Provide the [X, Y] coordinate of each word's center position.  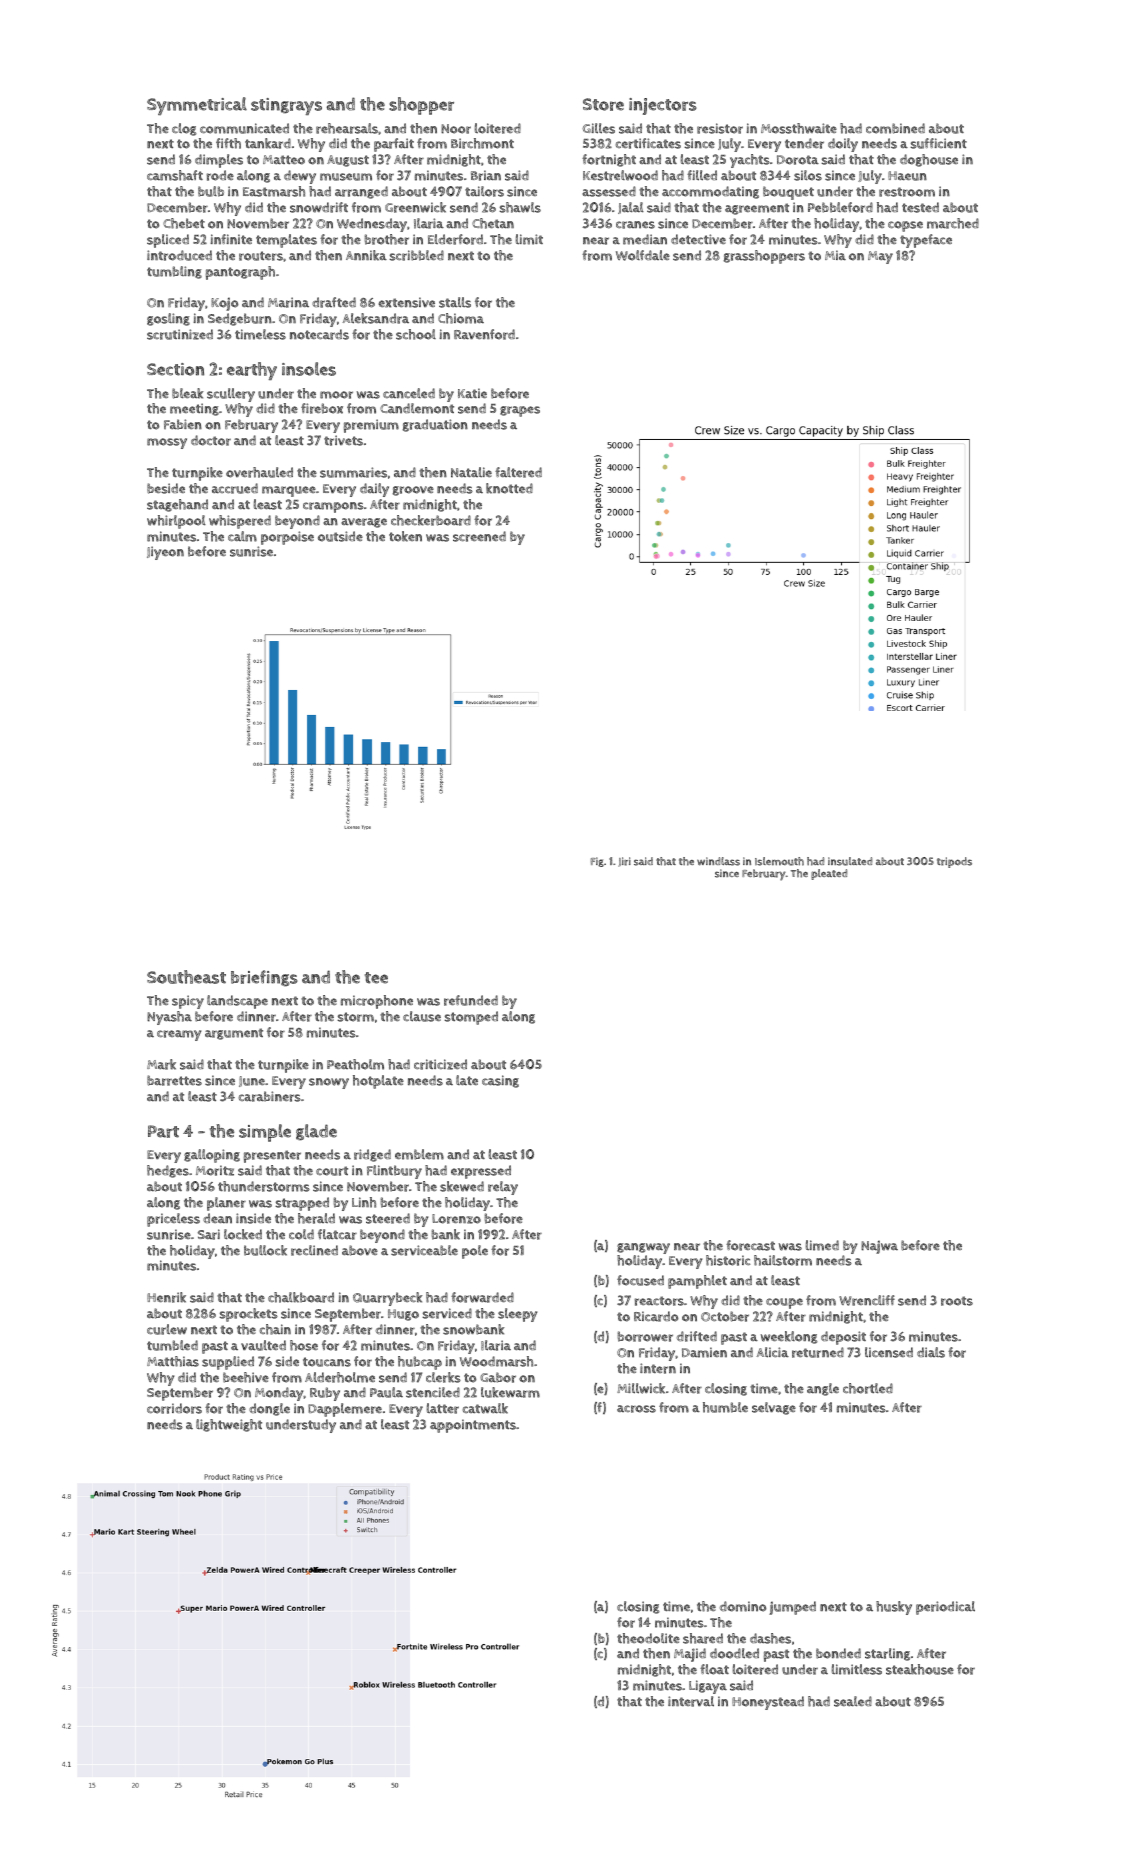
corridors [174, 1408]
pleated [829, 874]
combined [895, 128]
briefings [264, 978]
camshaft [175, 175]
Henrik [166, 1297]
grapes [520, 411]
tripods [954, 862]
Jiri [624, 862]
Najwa [879, 1247]
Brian [486, 175]
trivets [343, 440]
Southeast [186, 977]
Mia [835, 255]
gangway [643, 1248]
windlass [718, 861]
